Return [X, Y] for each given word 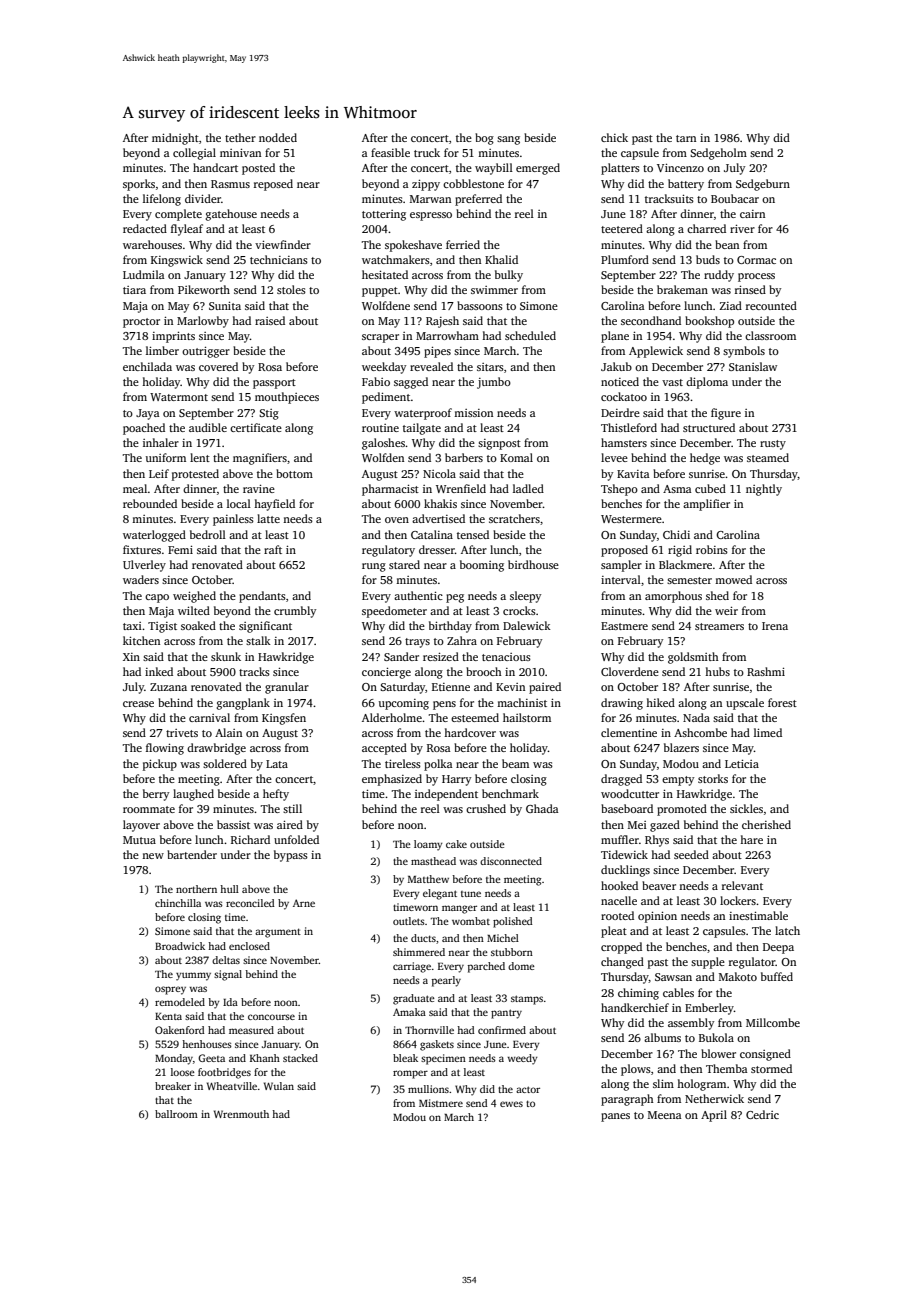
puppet [380, 292]
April [714, 1116]
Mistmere [441, 1103]
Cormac [756, 260]
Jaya [147, 414]
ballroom [176, 1114]
